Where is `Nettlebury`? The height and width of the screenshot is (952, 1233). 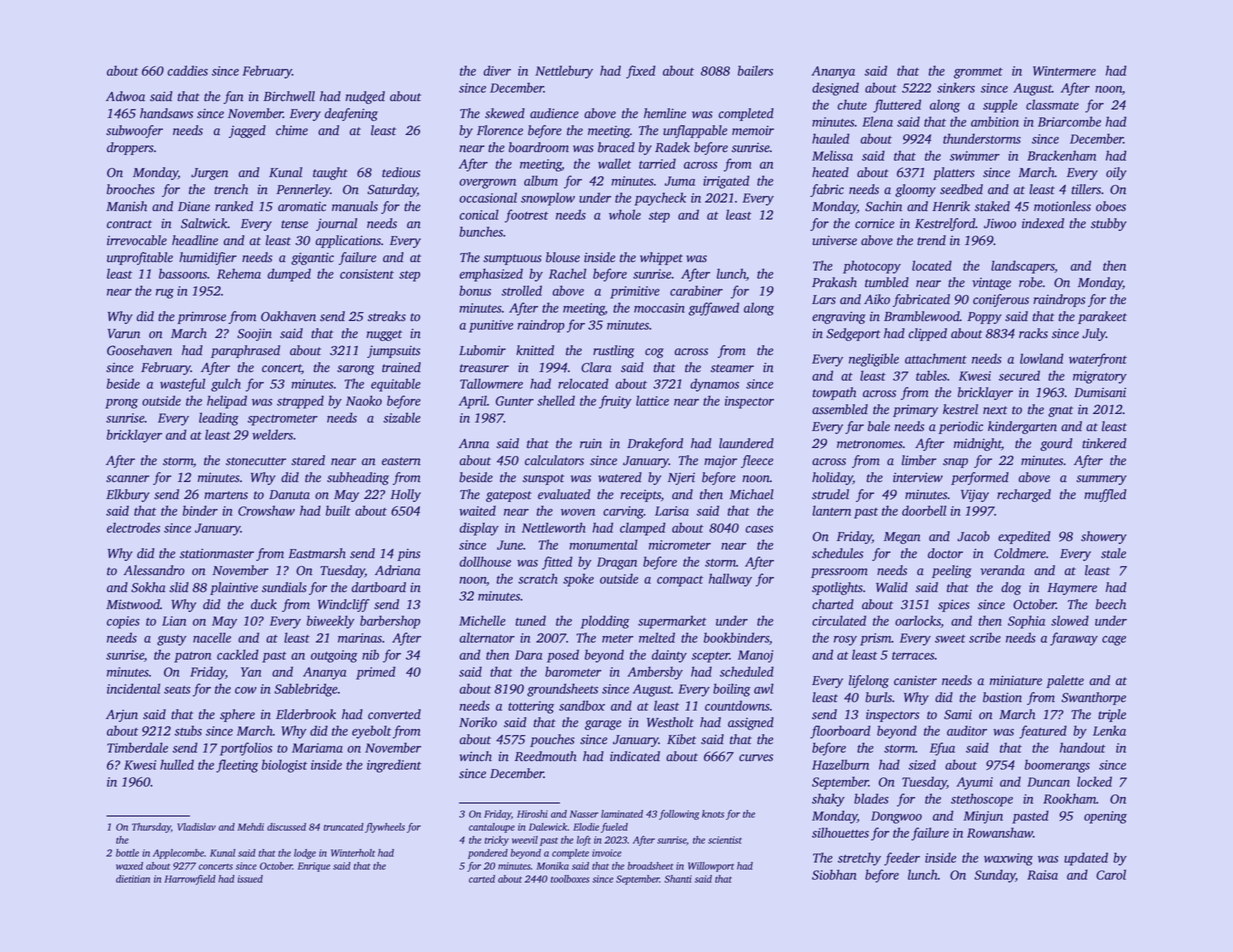 Nettlebury is located at coordinates (564, 72).
